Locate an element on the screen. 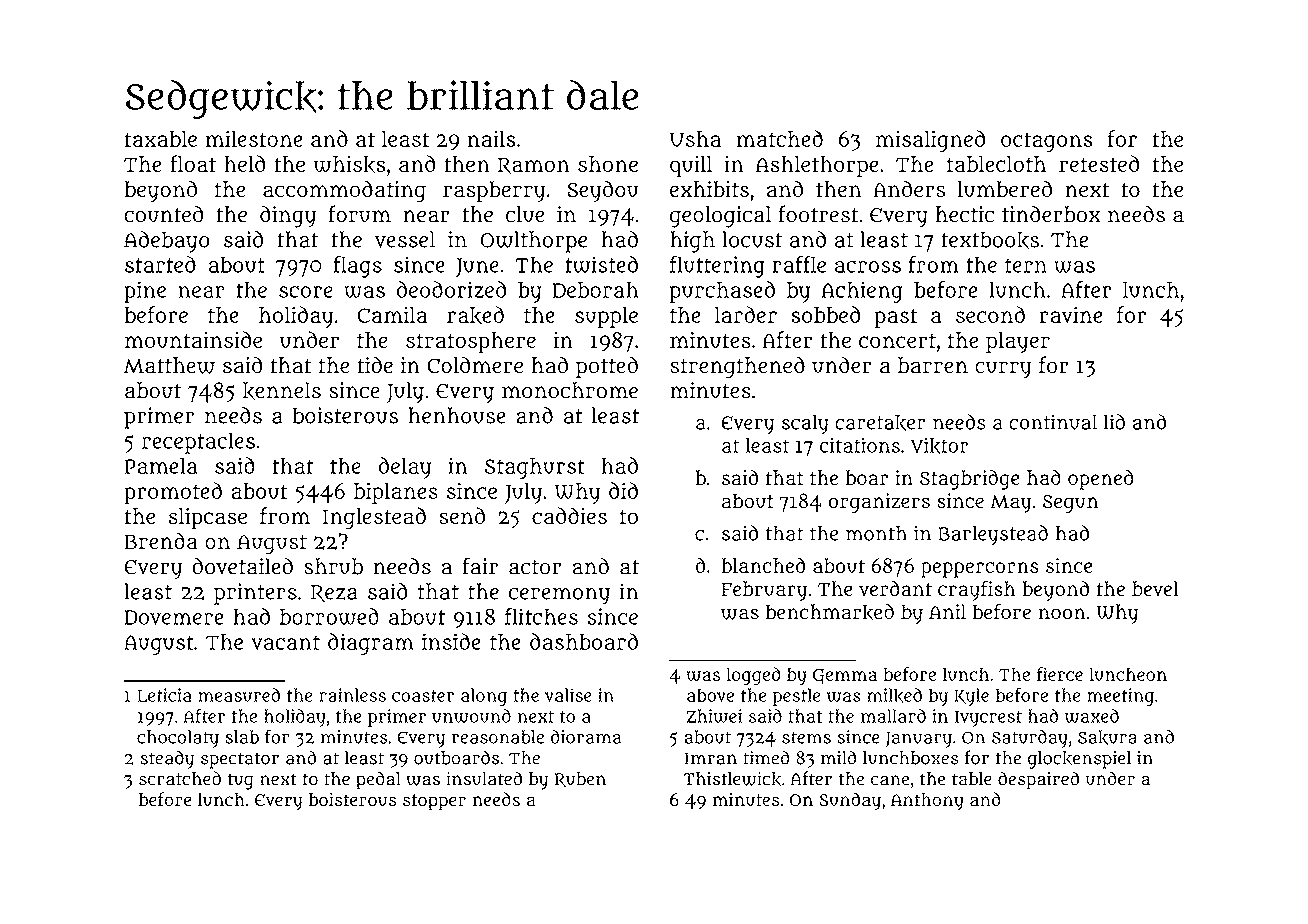 Image resolution: width=1308 pixels, height=924 pixels. Matthew is located at coordinates (169, 365).
